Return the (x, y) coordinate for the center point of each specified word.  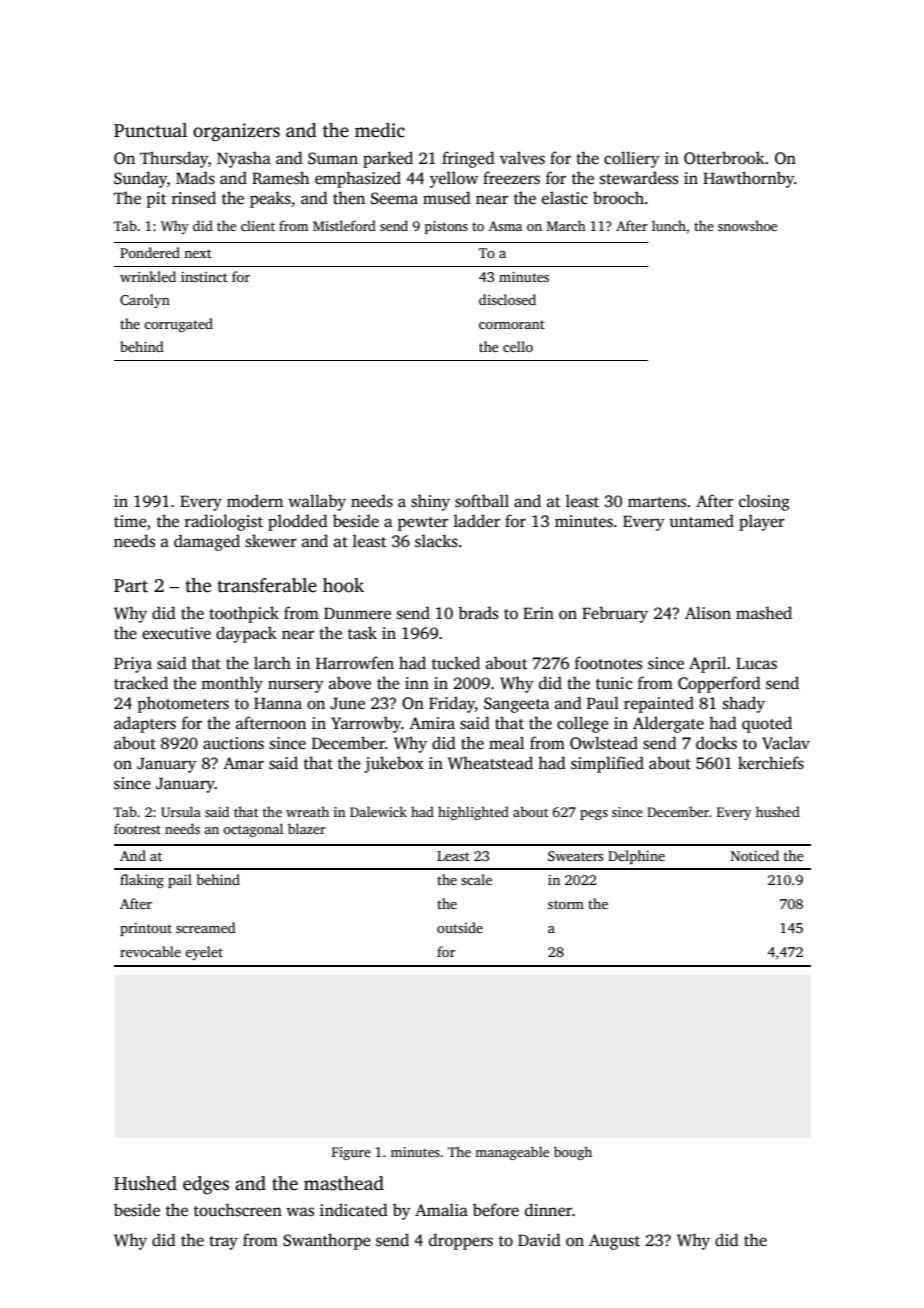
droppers (461, 1241)
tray (223, 1243)
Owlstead (604, 743)
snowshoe (747, 225)
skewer (271, 541)
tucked (456, 663)
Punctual (150, 130)
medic (380, 130)
